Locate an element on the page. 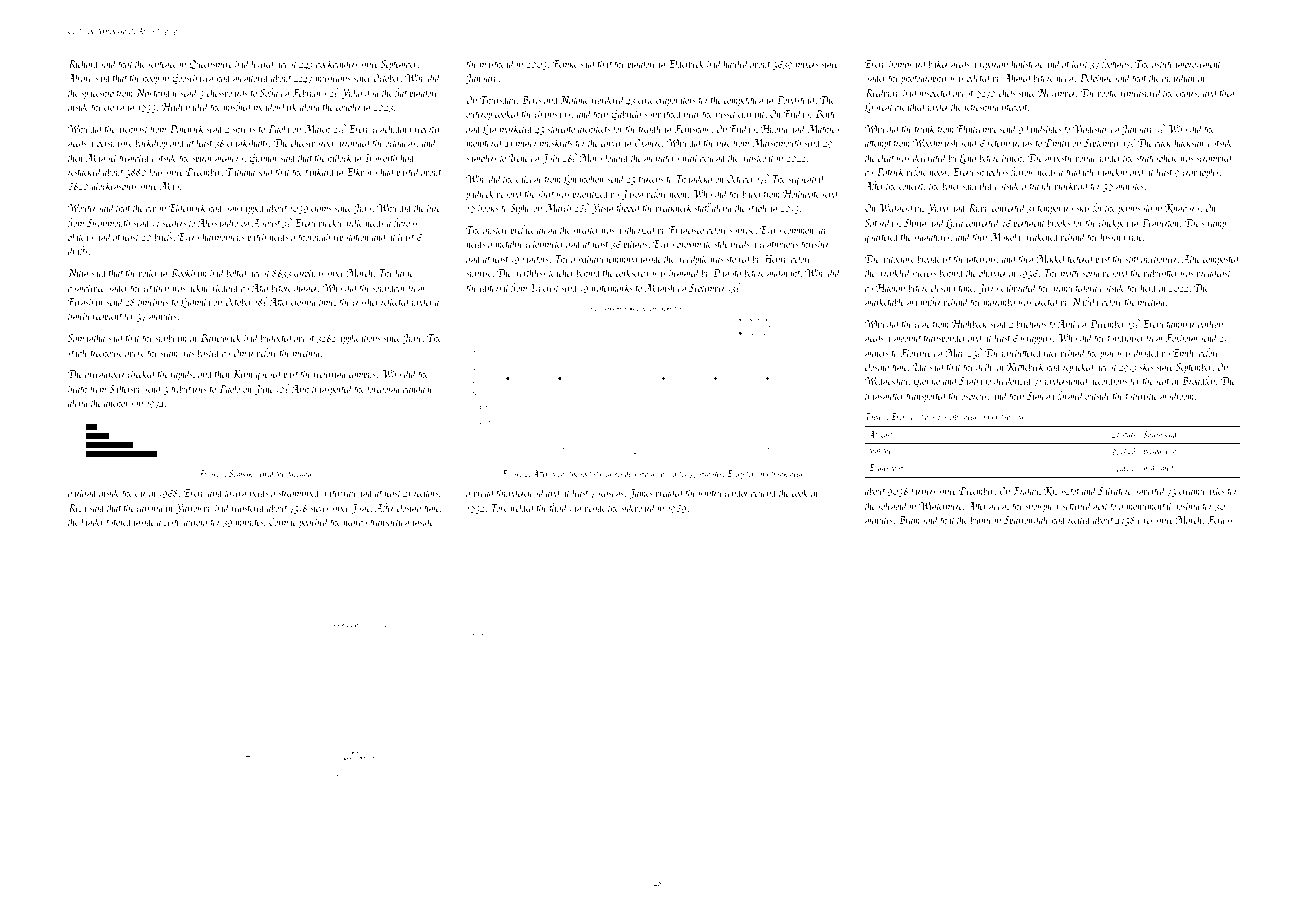 The width and height of the page is (1308, 924). Highbeck is located at coordinates (969, 325).
